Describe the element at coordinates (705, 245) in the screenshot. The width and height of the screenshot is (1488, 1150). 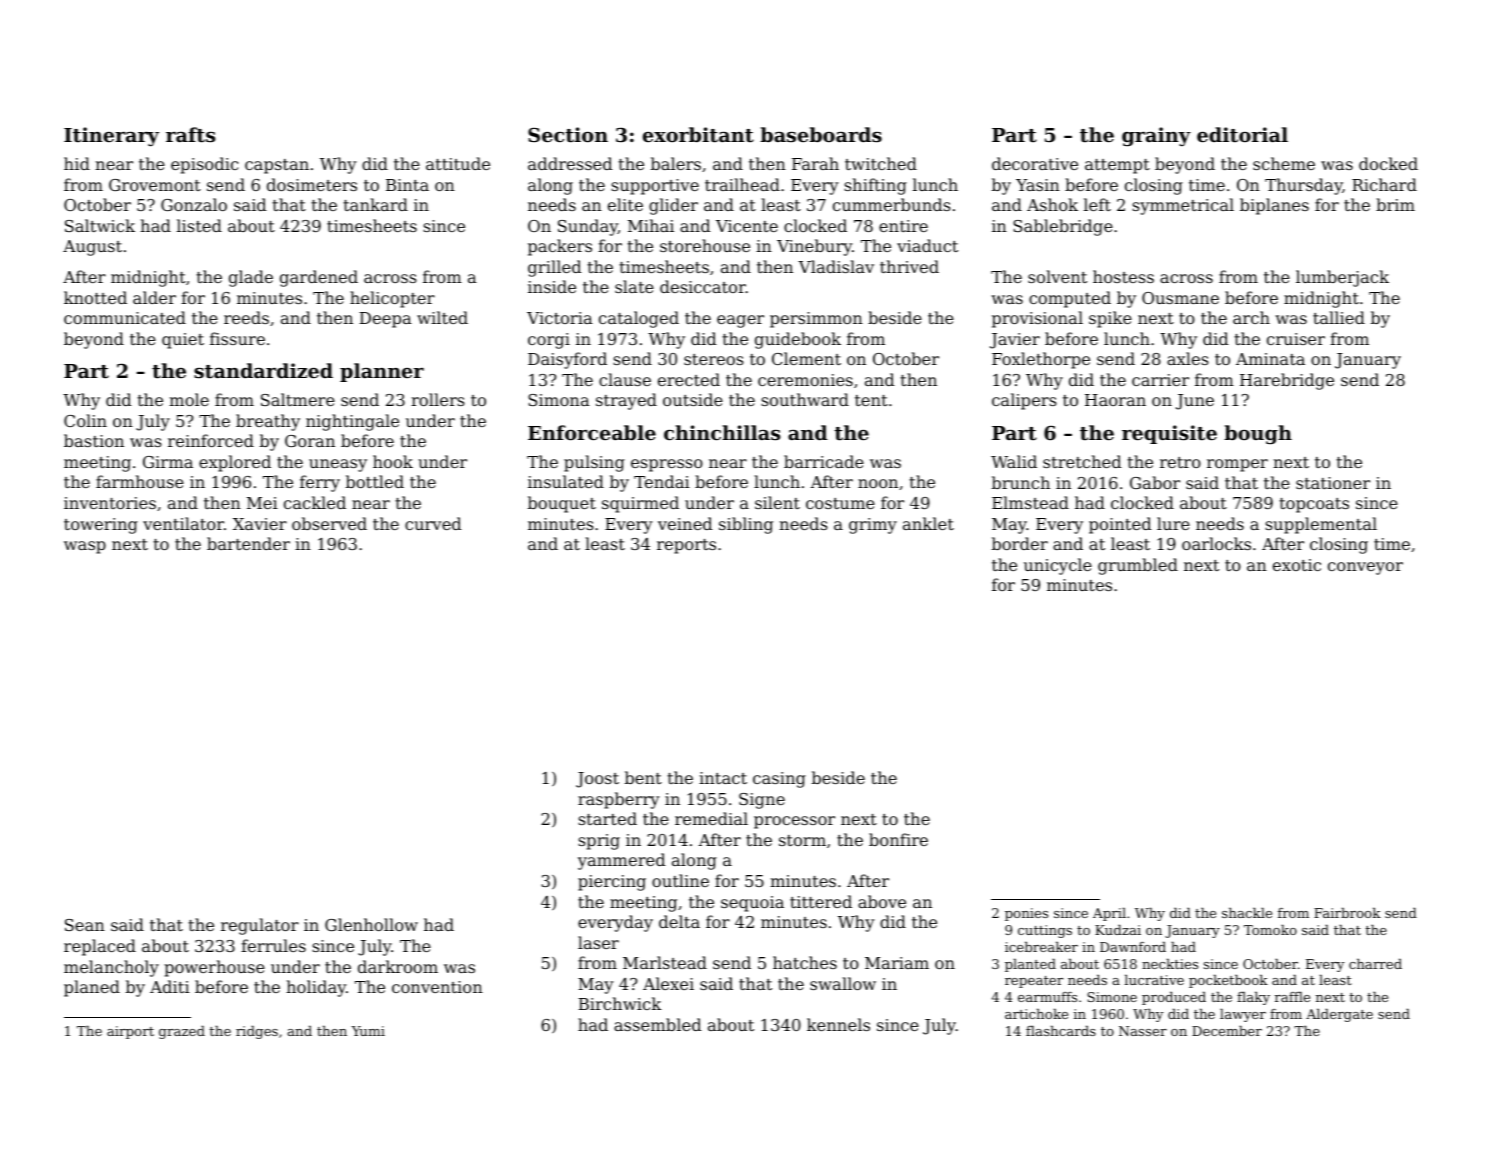
I see `storehouse` at that location.
